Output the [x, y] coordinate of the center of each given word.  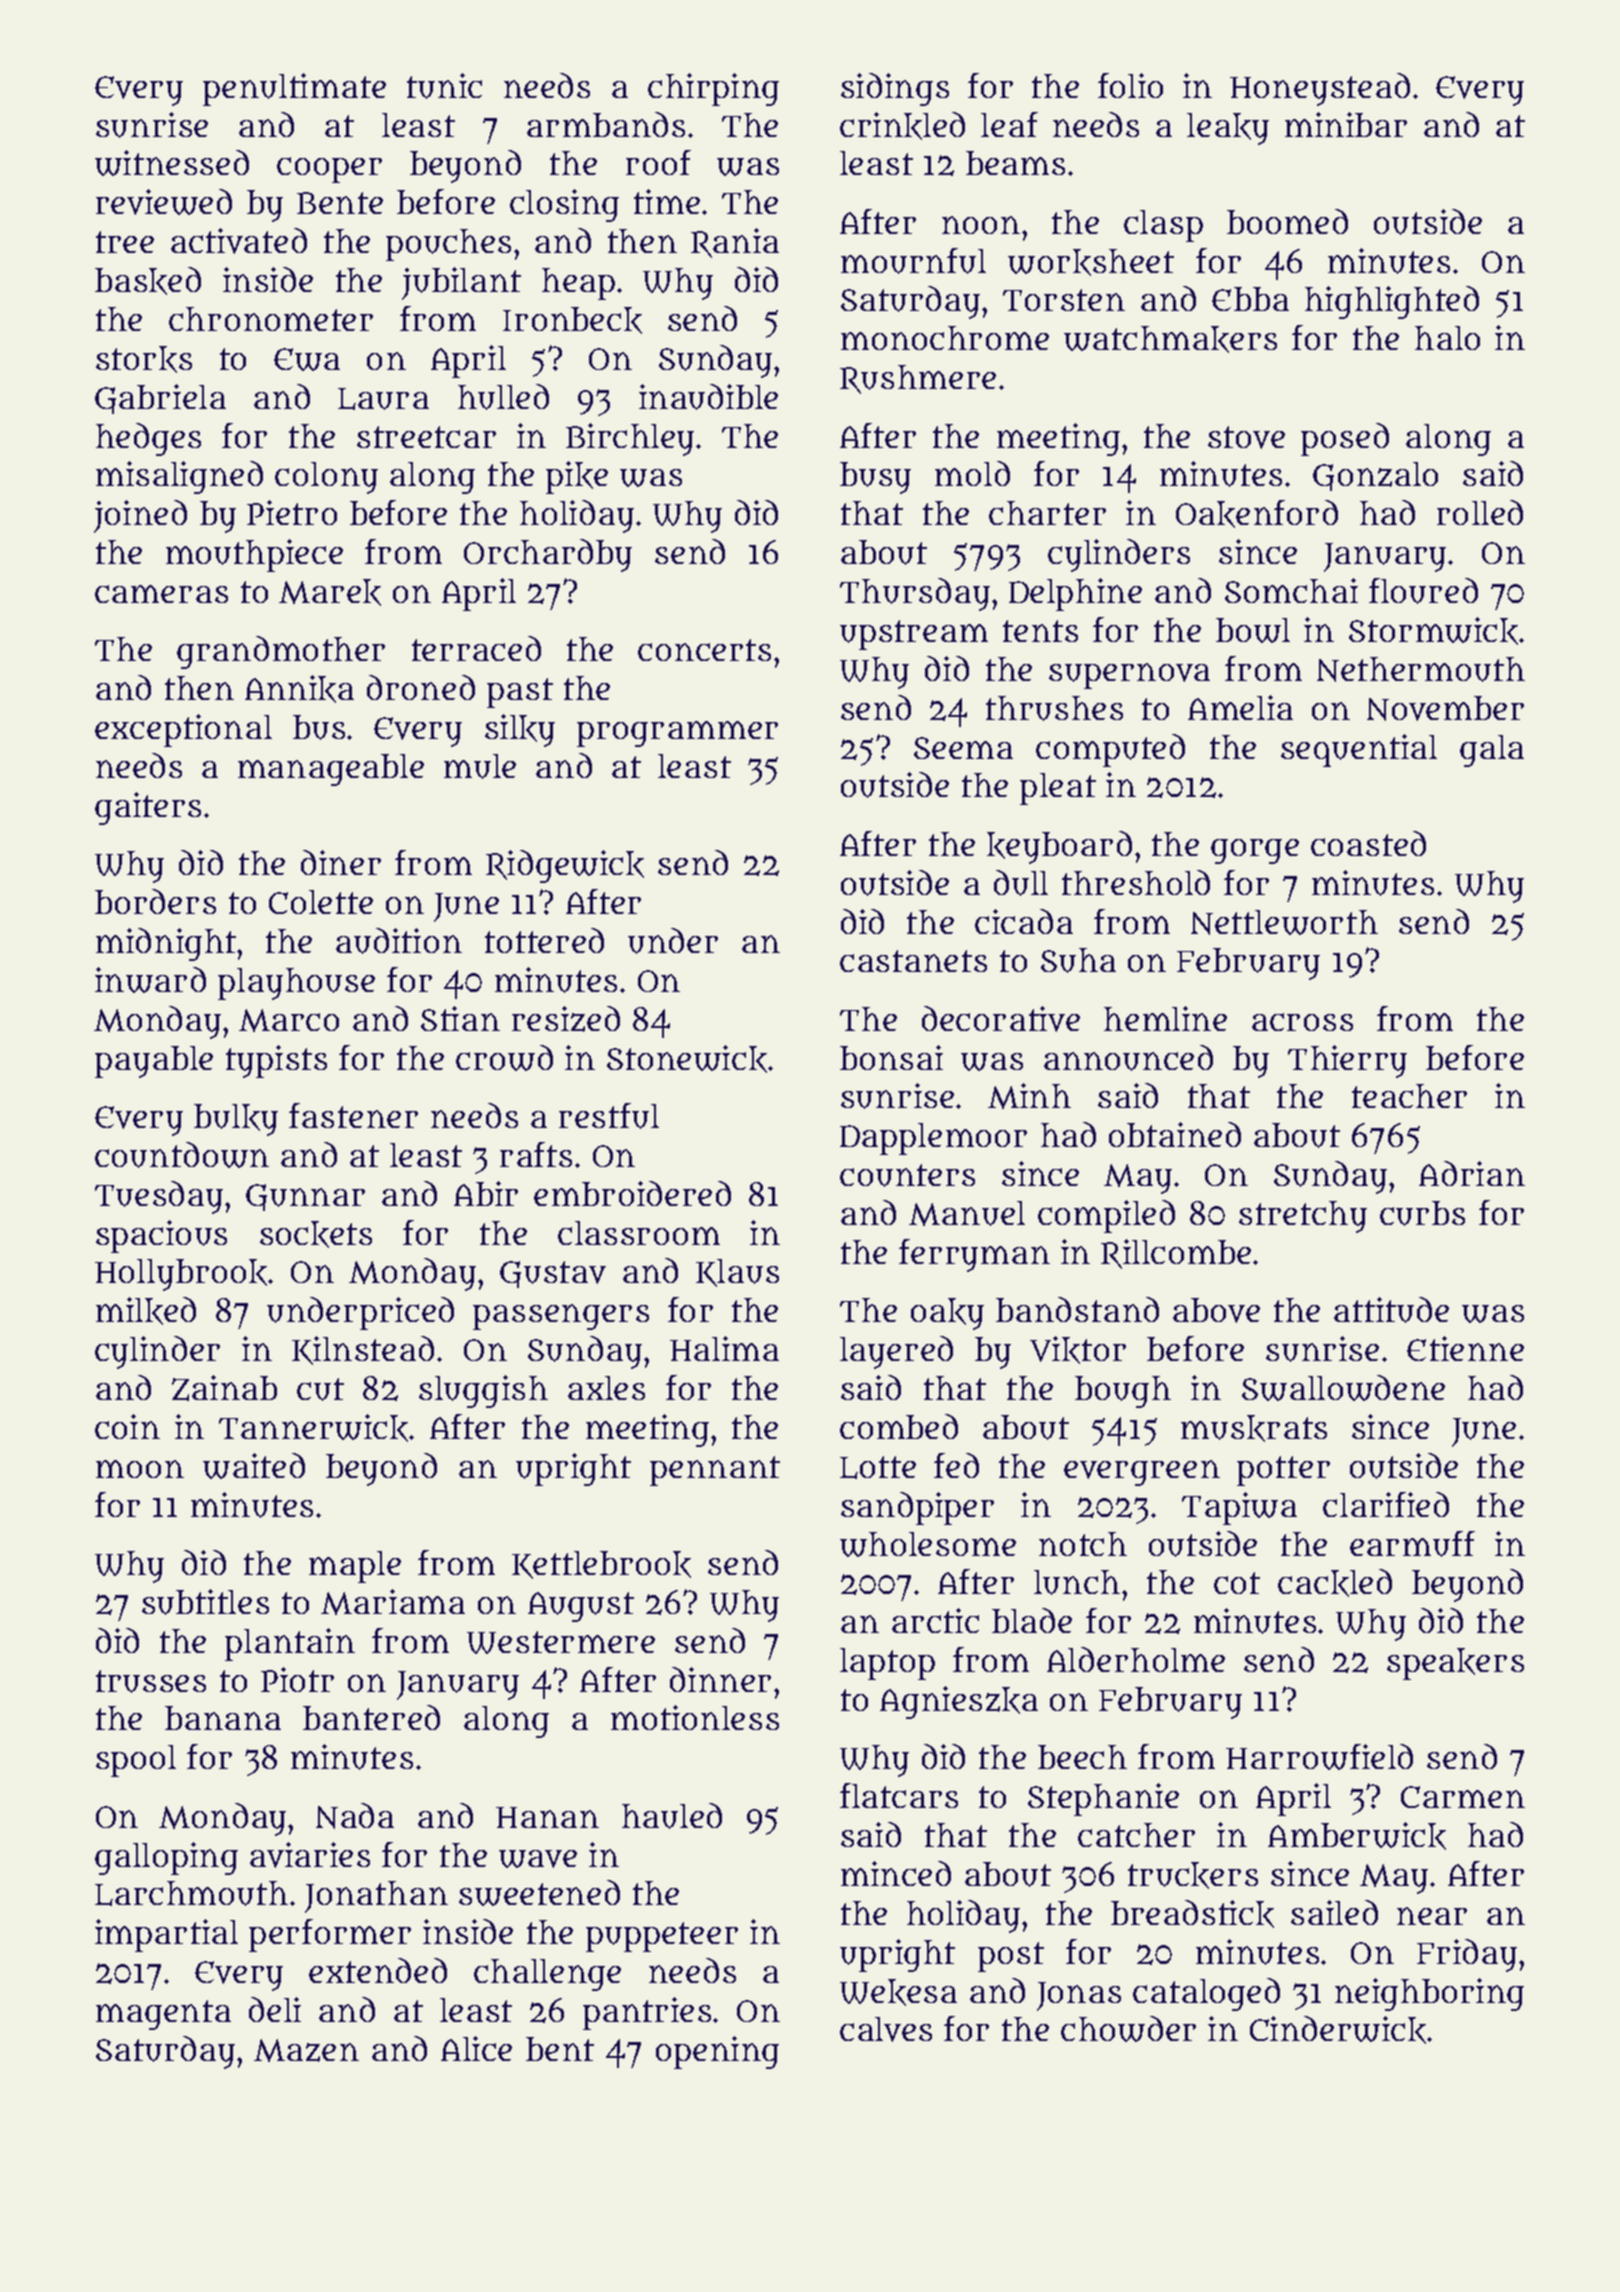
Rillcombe [1176, 1254]
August [581, 1607]
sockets [316, 1234]
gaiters [148, 808]
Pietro [292, 512]
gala [1492, 751]
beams [1015, 163]
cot [1237, 1583]
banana [223, 1718]
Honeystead [1320, 89]
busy [875, 478]
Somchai [1291, 590]
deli [275, 2009]
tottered [544, 940]
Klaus [737, 1273]
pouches [448, 245]
